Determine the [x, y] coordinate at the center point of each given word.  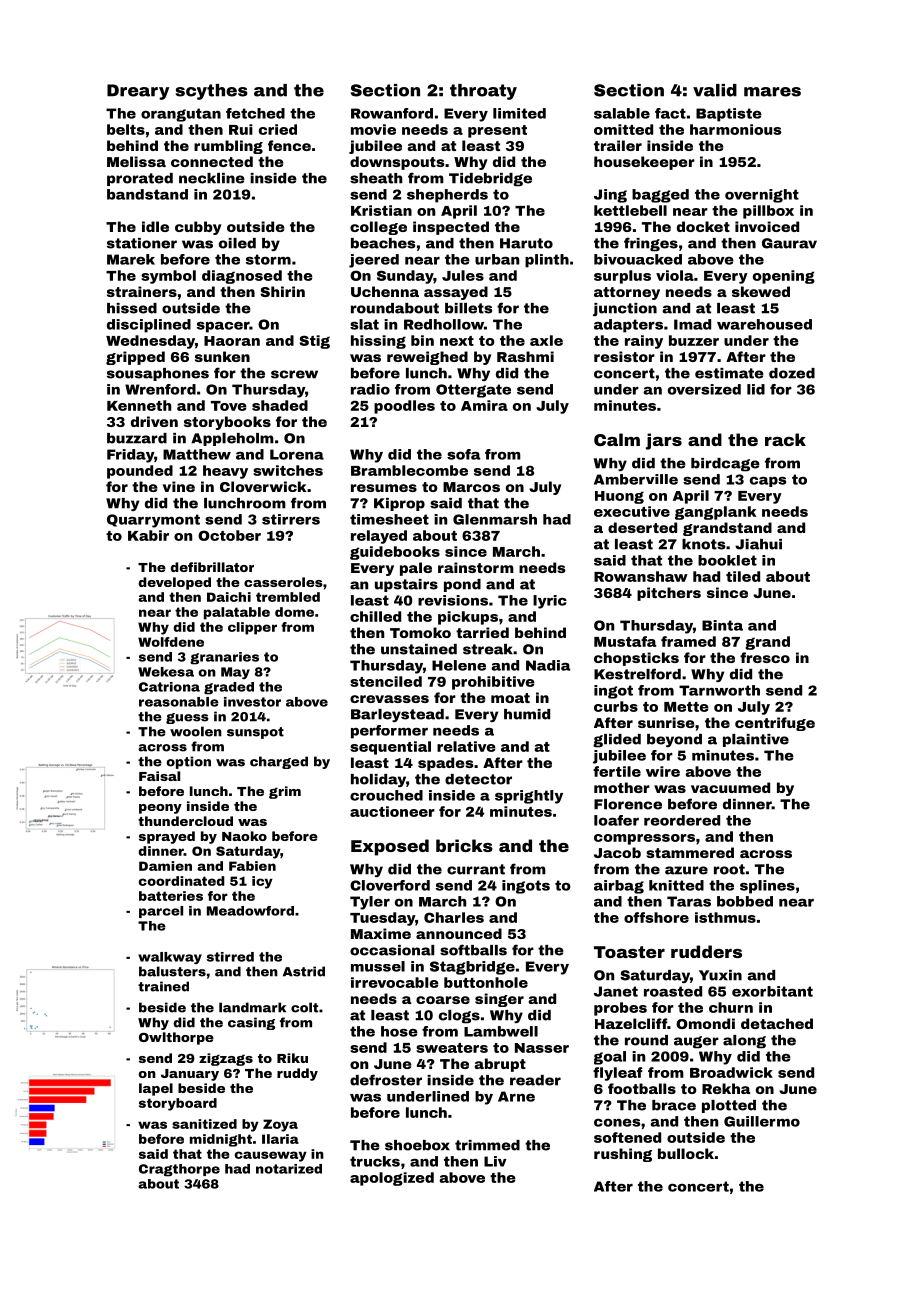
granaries [224, 658]
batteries [171, 896]
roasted [673, 991]
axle [546, 340]
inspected [451, 228]
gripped [135, 358]
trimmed [487, 1145]
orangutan [181, 115]
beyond [674, 740]
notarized [289, 1169]
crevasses [389, 699]
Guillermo [762, 1121]
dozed [792, 373]
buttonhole [486, 982]
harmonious [735, 129]
